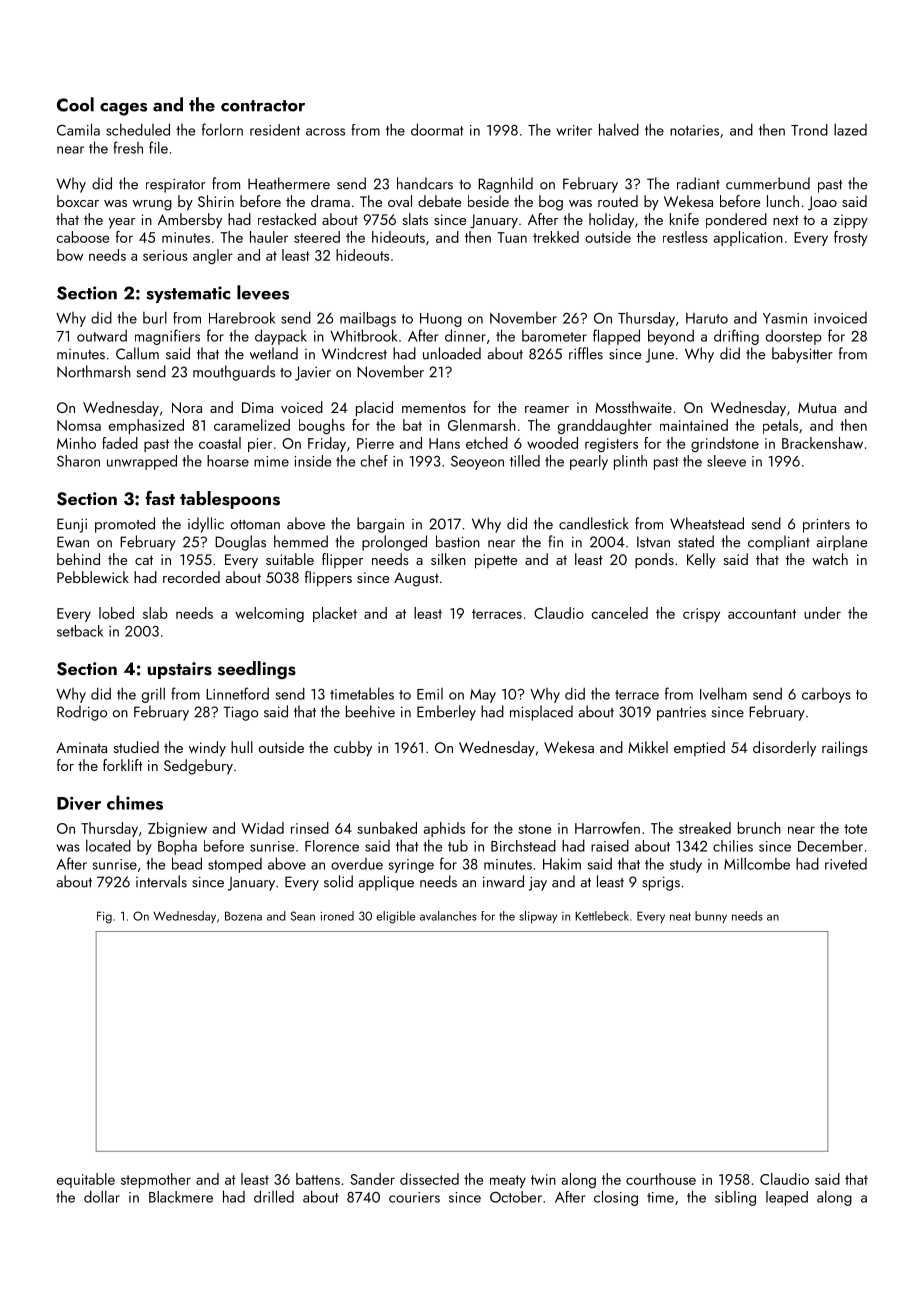 The height and width of the image is (1308, 924). I want to click on crispy, so click(701, 615).
